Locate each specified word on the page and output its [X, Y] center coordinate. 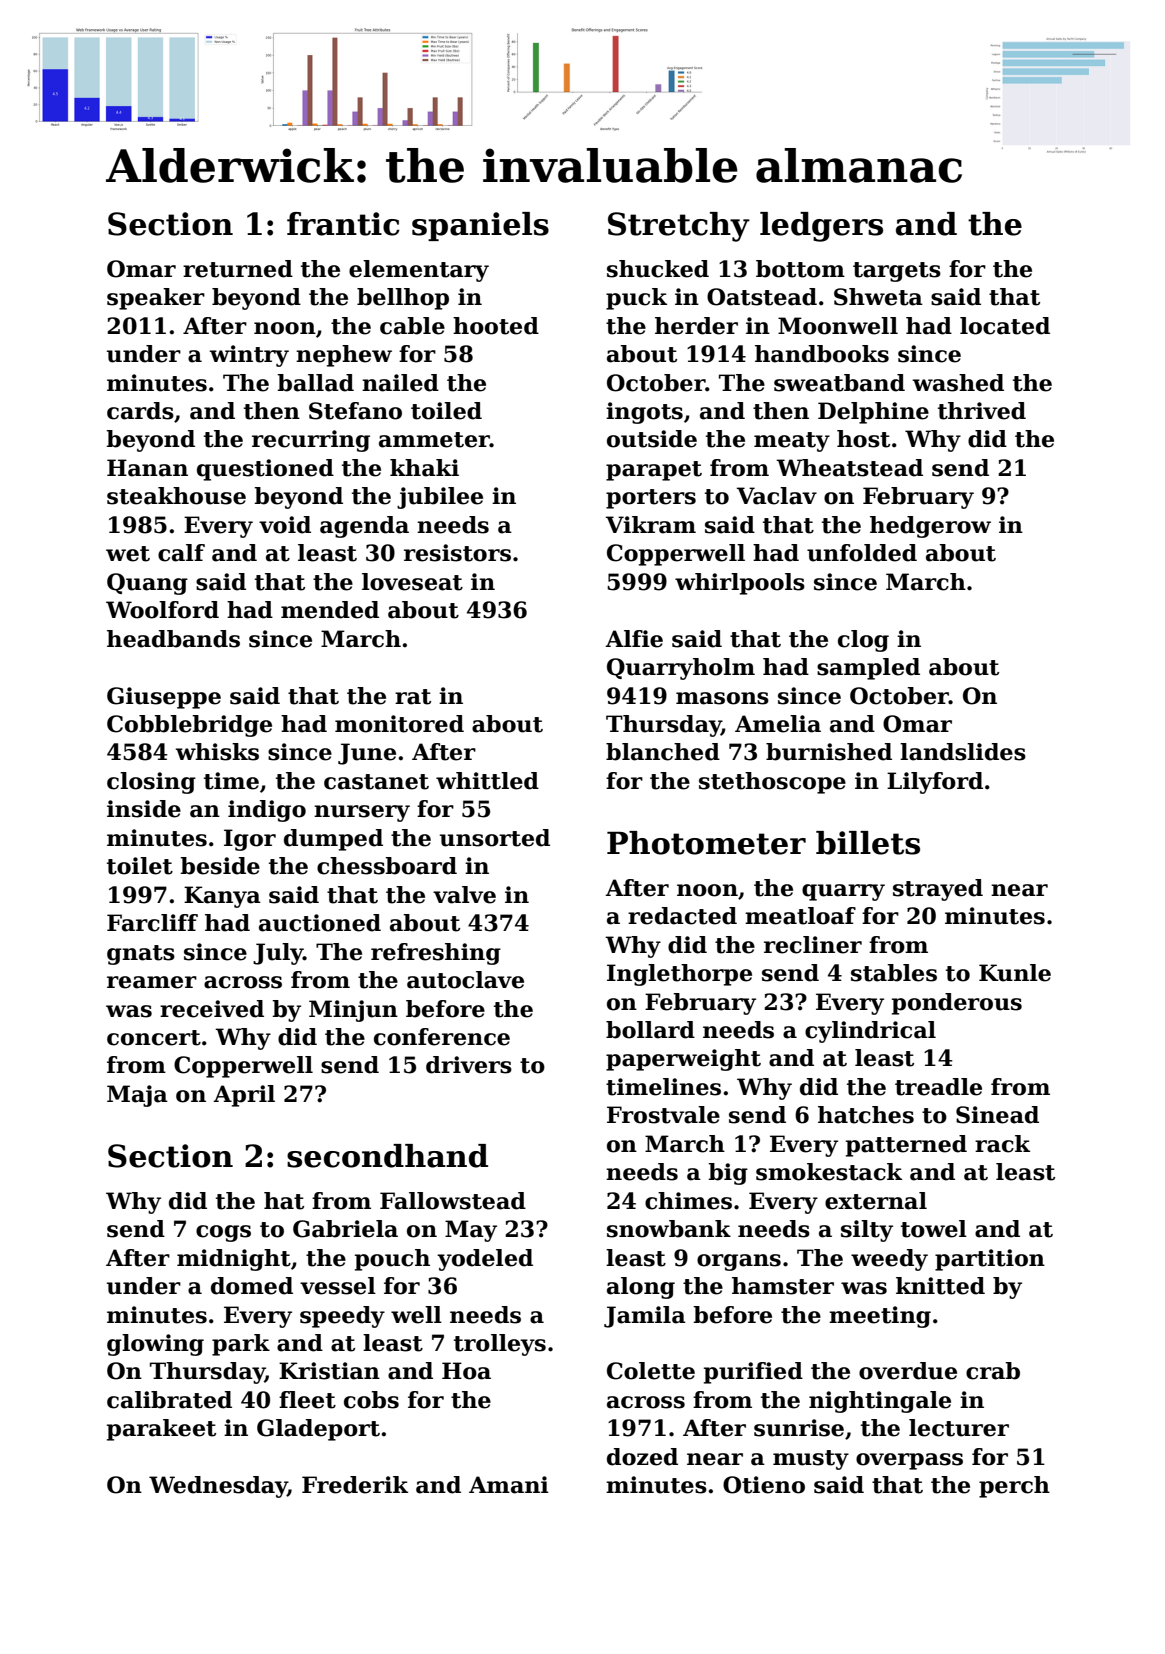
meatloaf [800, 916]
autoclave [465, 980]
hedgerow [930, 527]
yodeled [485, 1260]
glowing [155, 1345]
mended [330, 610]
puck [636, 299]
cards [140, 411]
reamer [152, 982]
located [1005, 326]
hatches [866, 1115]
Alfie [634, 639]
